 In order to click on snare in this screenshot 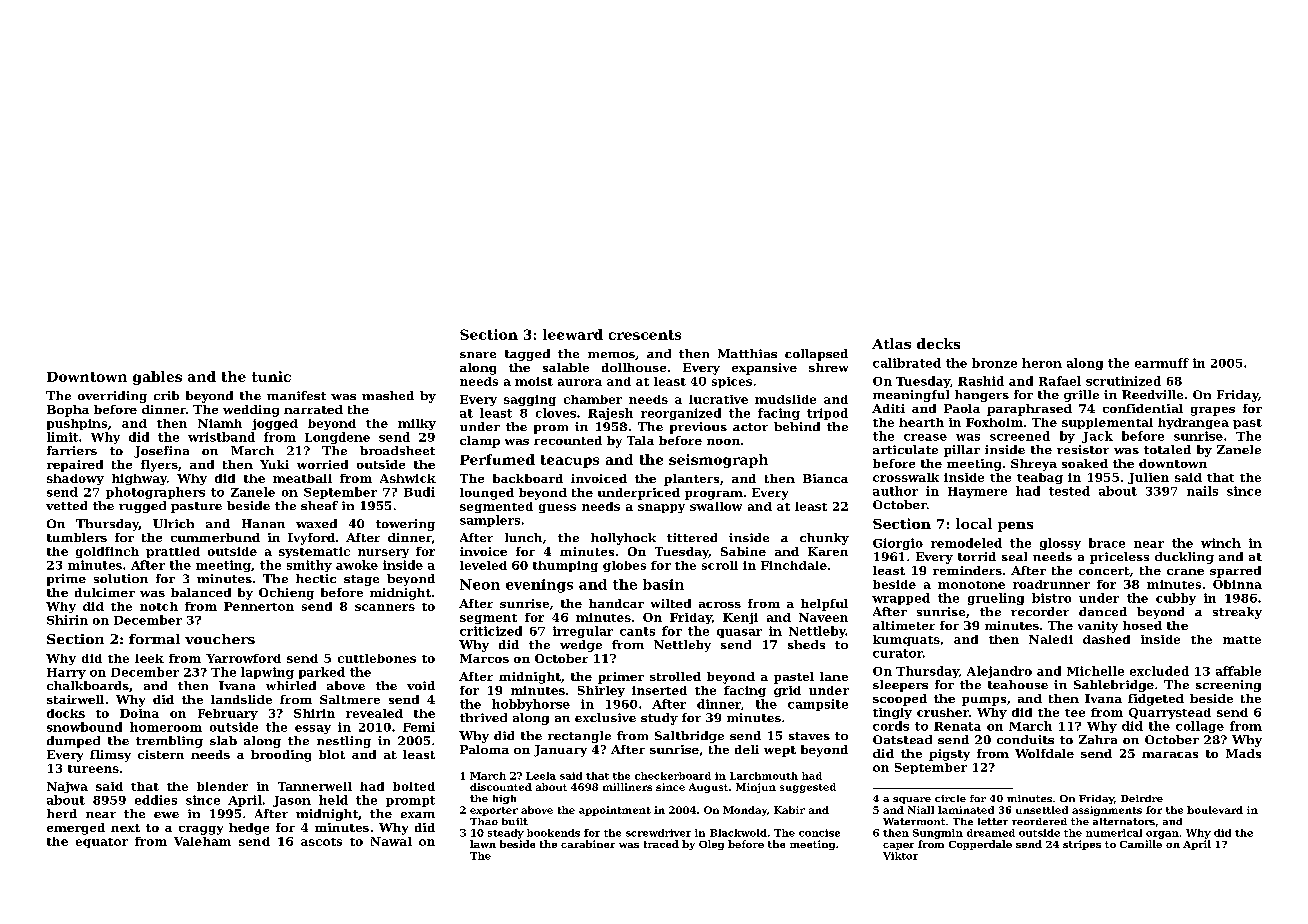, I will do `click(478, 355)`.
